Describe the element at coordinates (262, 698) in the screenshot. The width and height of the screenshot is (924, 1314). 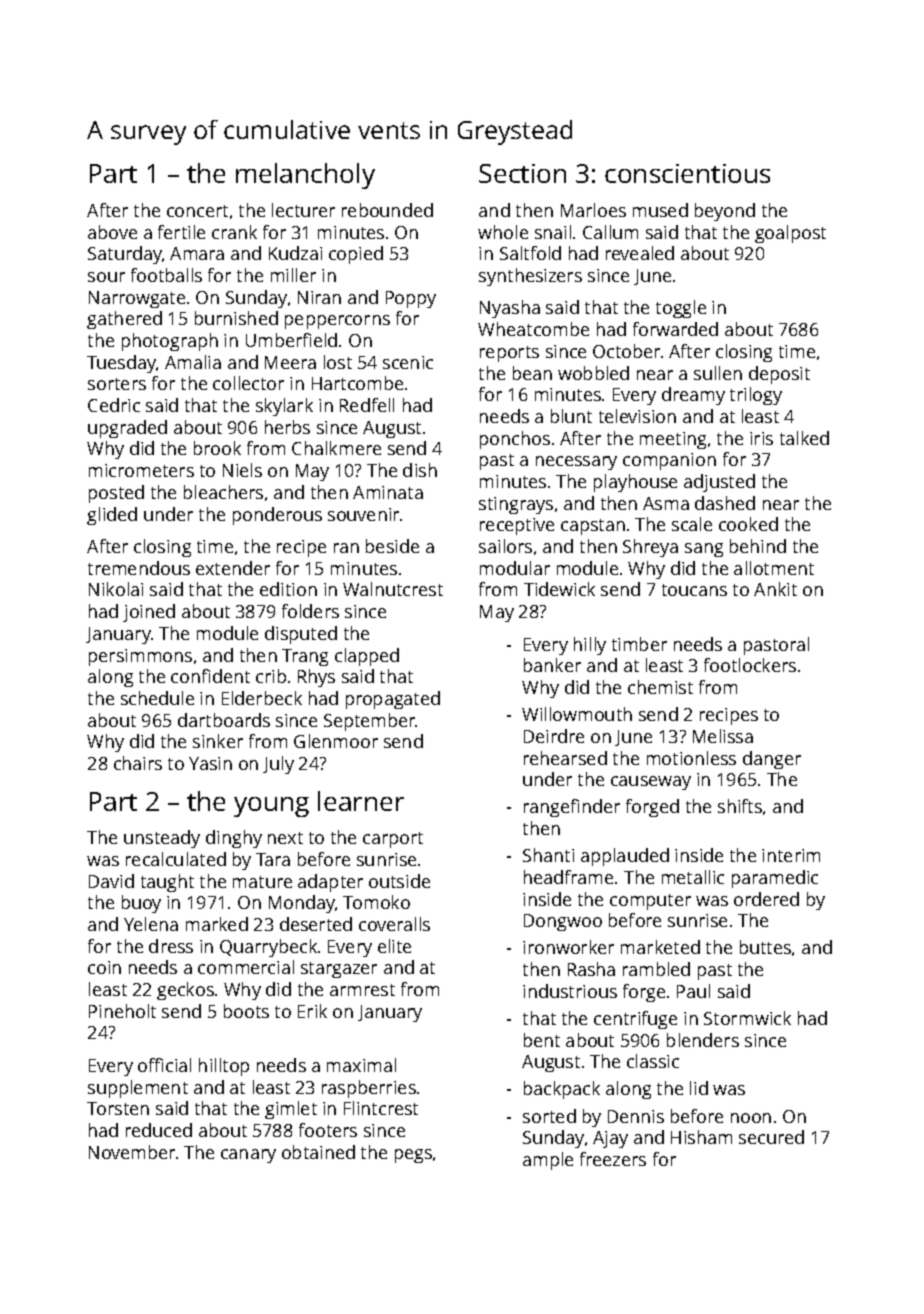
I see `Elderbeck` at that location.
